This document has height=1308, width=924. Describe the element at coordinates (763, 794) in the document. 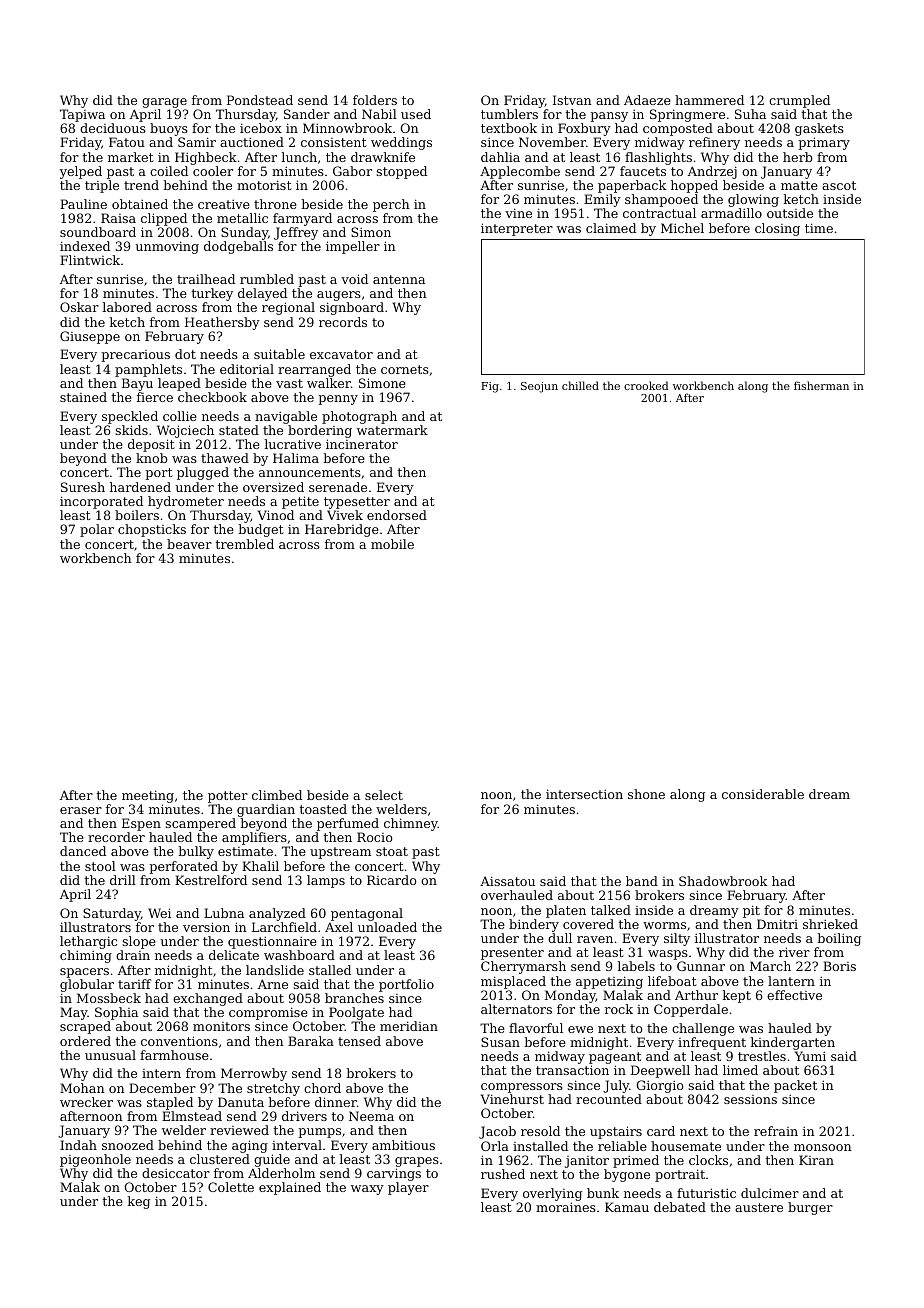

I see `considerable` at that location.
